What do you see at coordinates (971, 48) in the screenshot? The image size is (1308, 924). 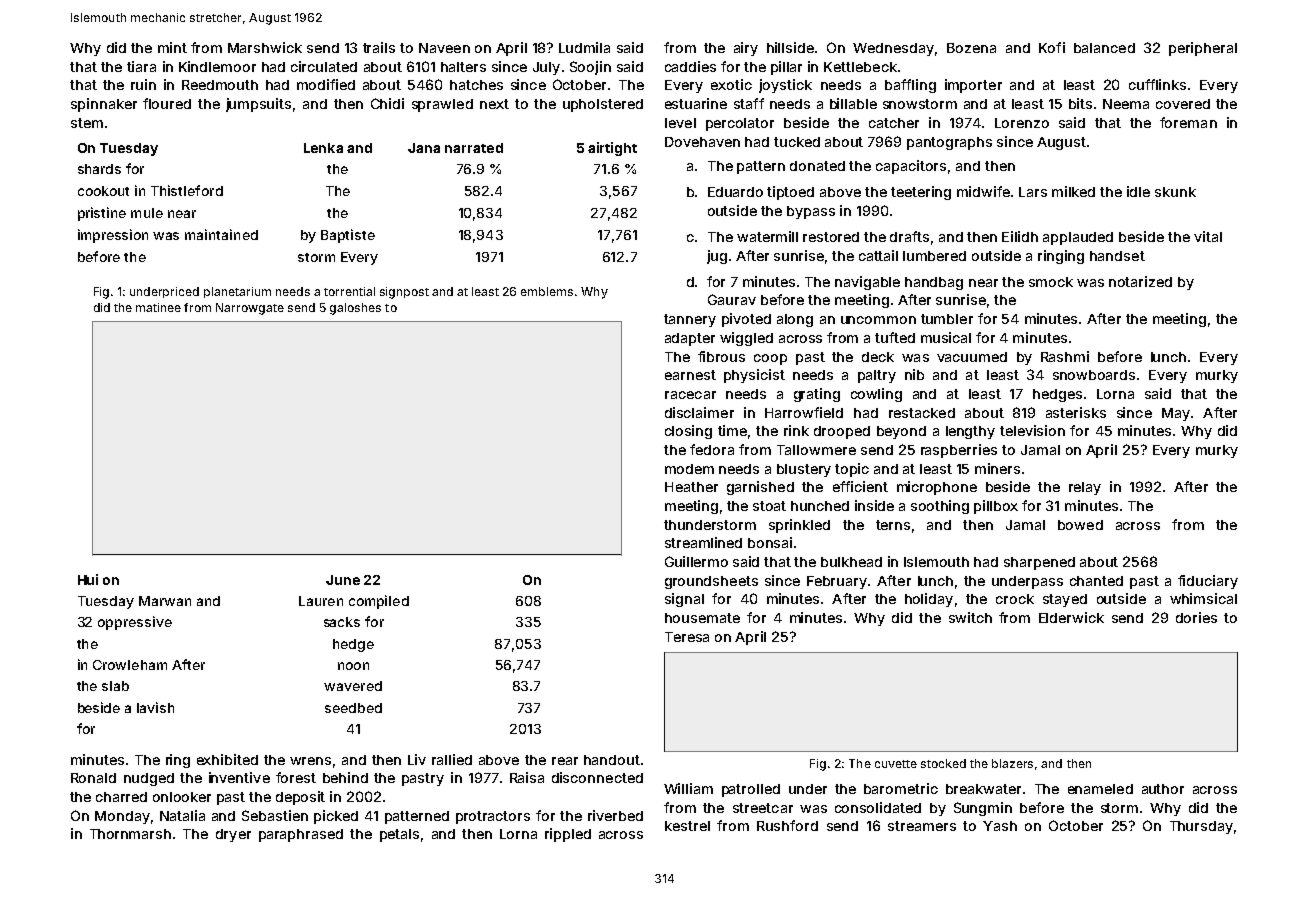 I see `Bozena` at bounding box center [971, 48].
